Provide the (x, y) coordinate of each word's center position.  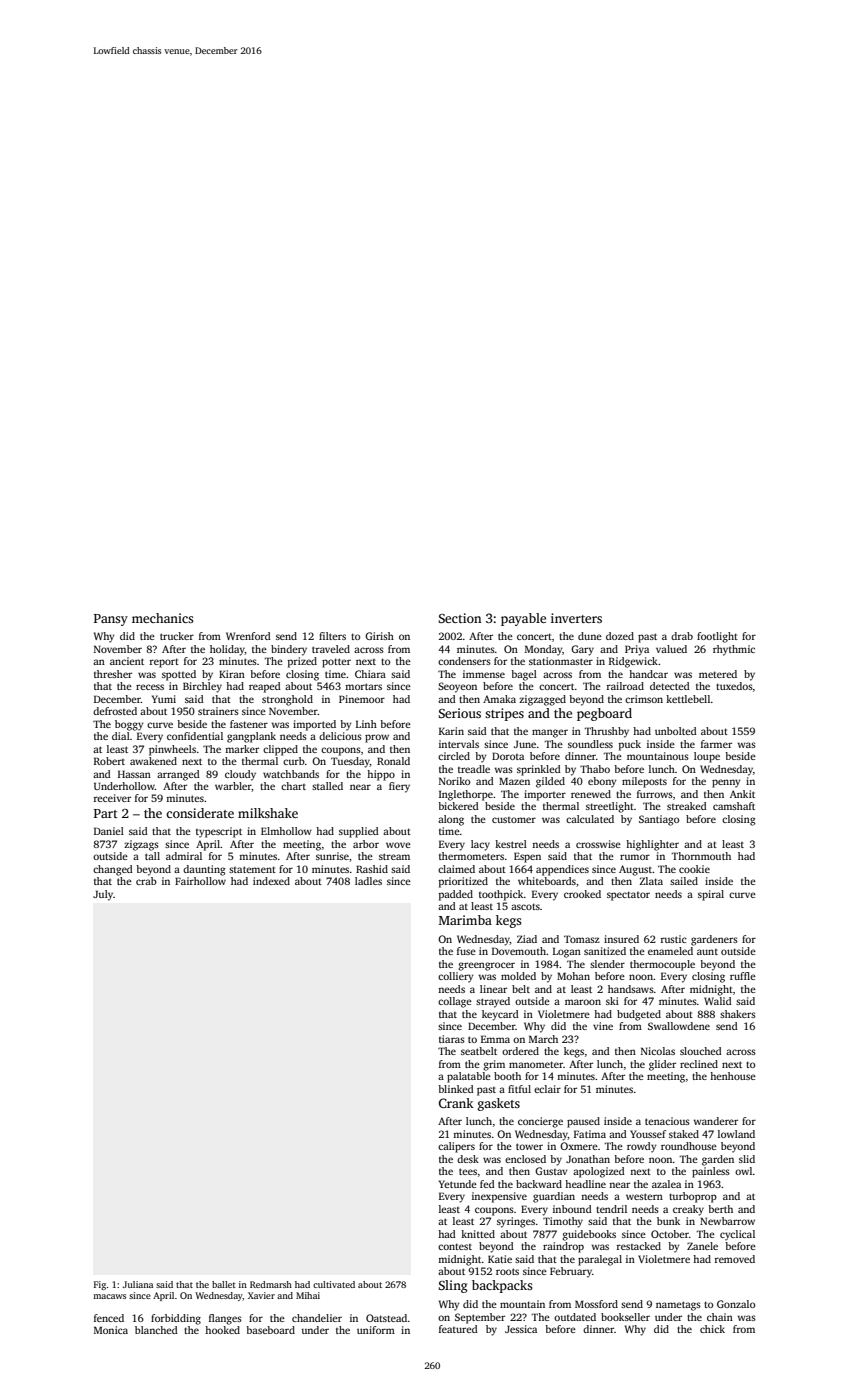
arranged (178, 775)
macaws (109, 1296)
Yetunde (458, 1184)
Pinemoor (362, 699)
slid (747, 1159)
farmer (716, 744)
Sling (453, 1286)
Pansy (111, 620)
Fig (100, 1285)
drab (682, 636)
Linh (366, 724)
